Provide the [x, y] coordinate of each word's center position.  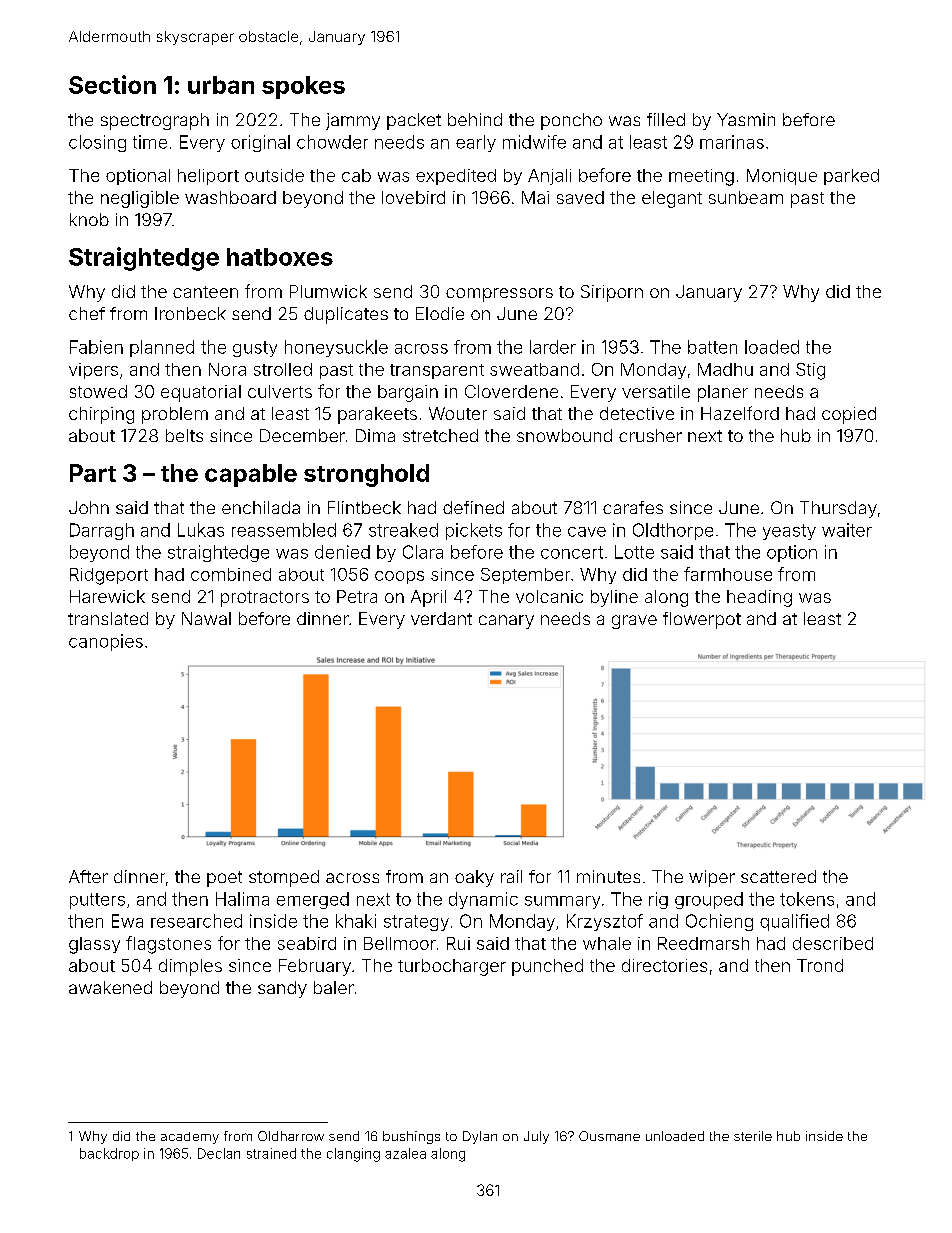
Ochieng [719, 922]
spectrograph [155, 121]
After [88, 876]
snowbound [564, 435]
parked [851, 177]
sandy [282, 989]
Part [93, 473]
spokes [303, 87]
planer [723, 393]
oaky [474, 878]
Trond [820, 965]
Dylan [480, 1137]
